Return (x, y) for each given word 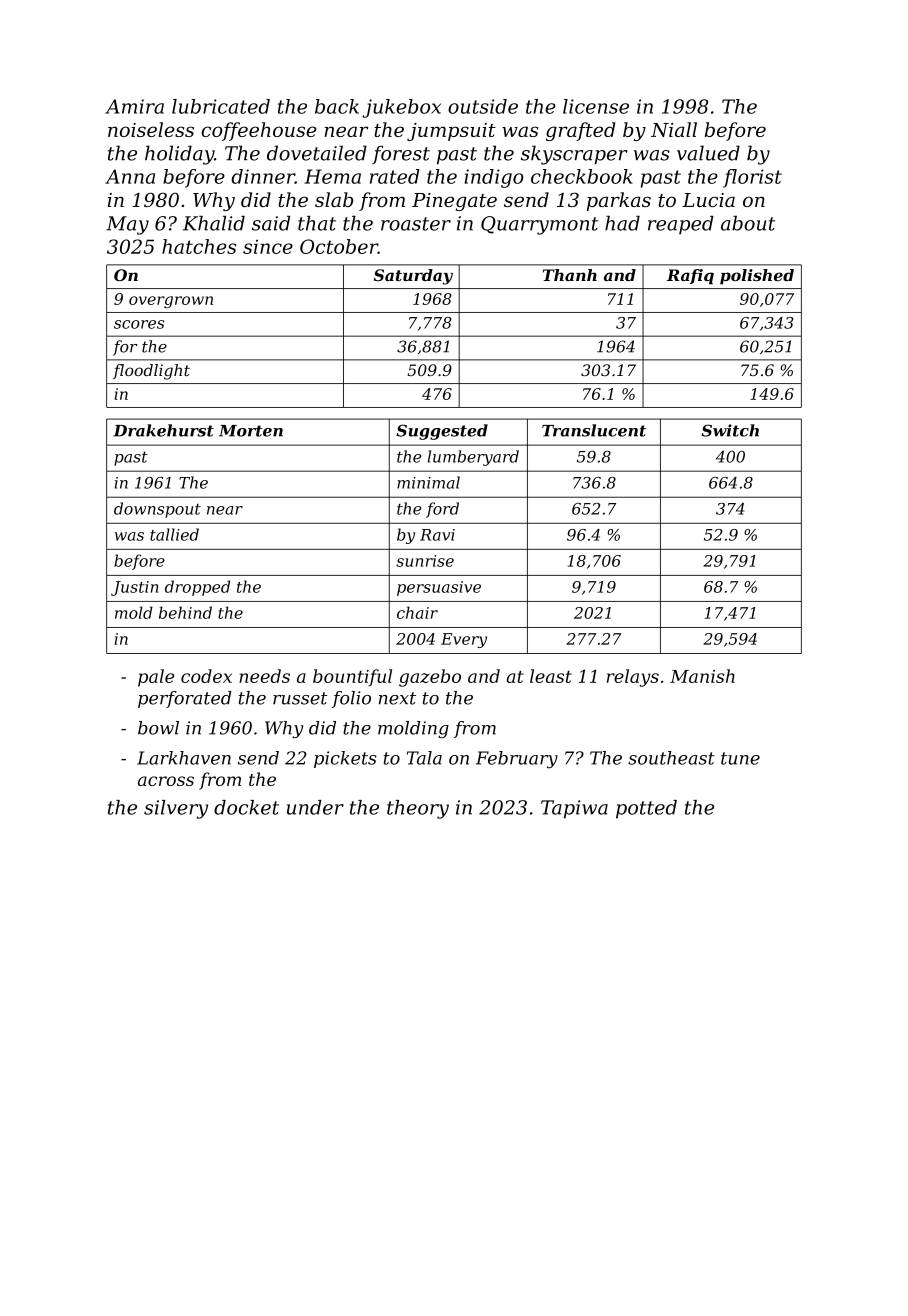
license (596, 106)
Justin (134, 588)
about (748, 223)
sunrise (425, 561)
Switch (730, 430)
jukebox (401, 108)
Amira (134, 106)
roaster (416, 224)
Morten (251, 431)
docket (246, 807)
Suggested (442, 432)
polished (757, 277)
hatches (199, 246)
